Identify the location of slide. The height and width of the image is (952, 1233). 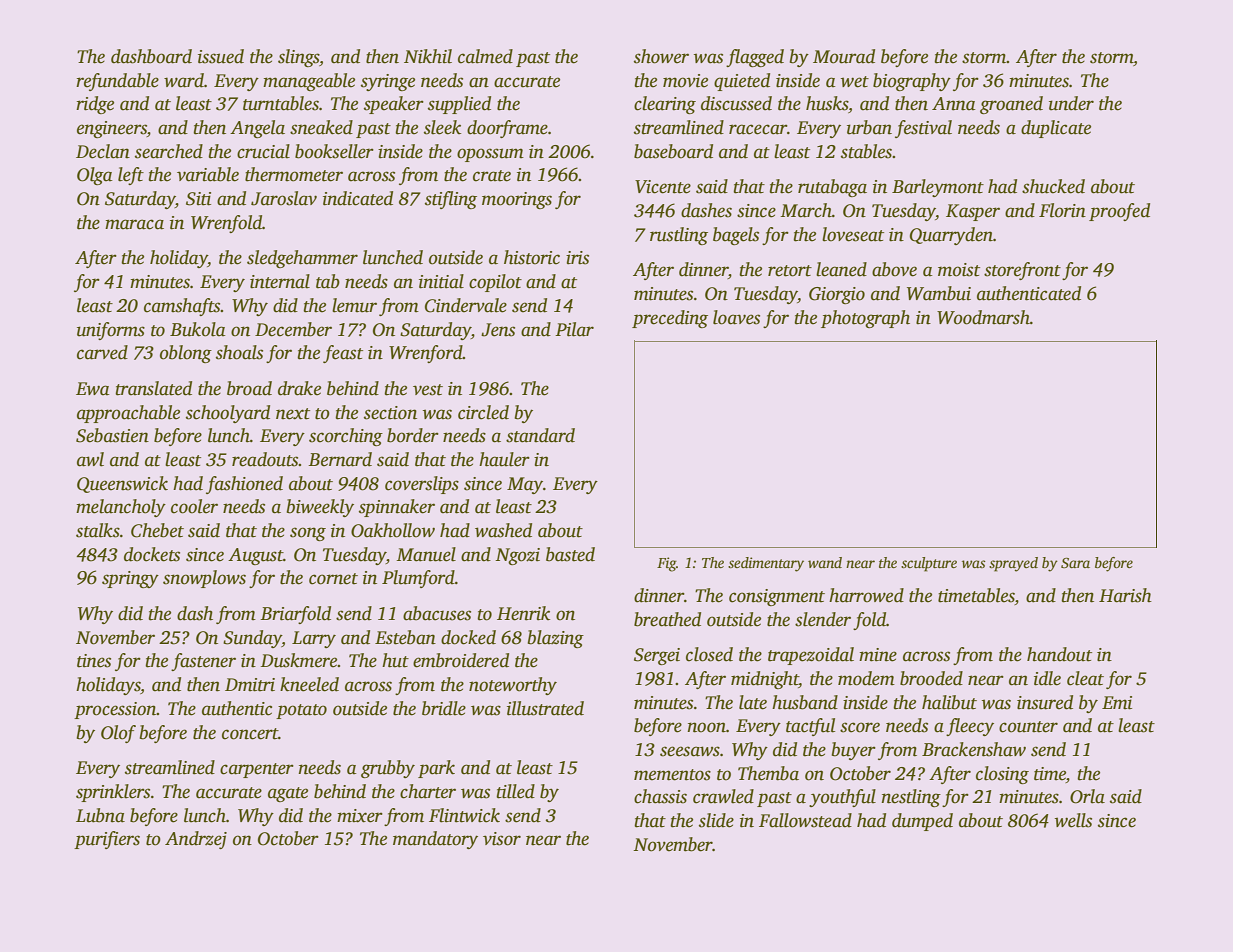
(716, 820).
